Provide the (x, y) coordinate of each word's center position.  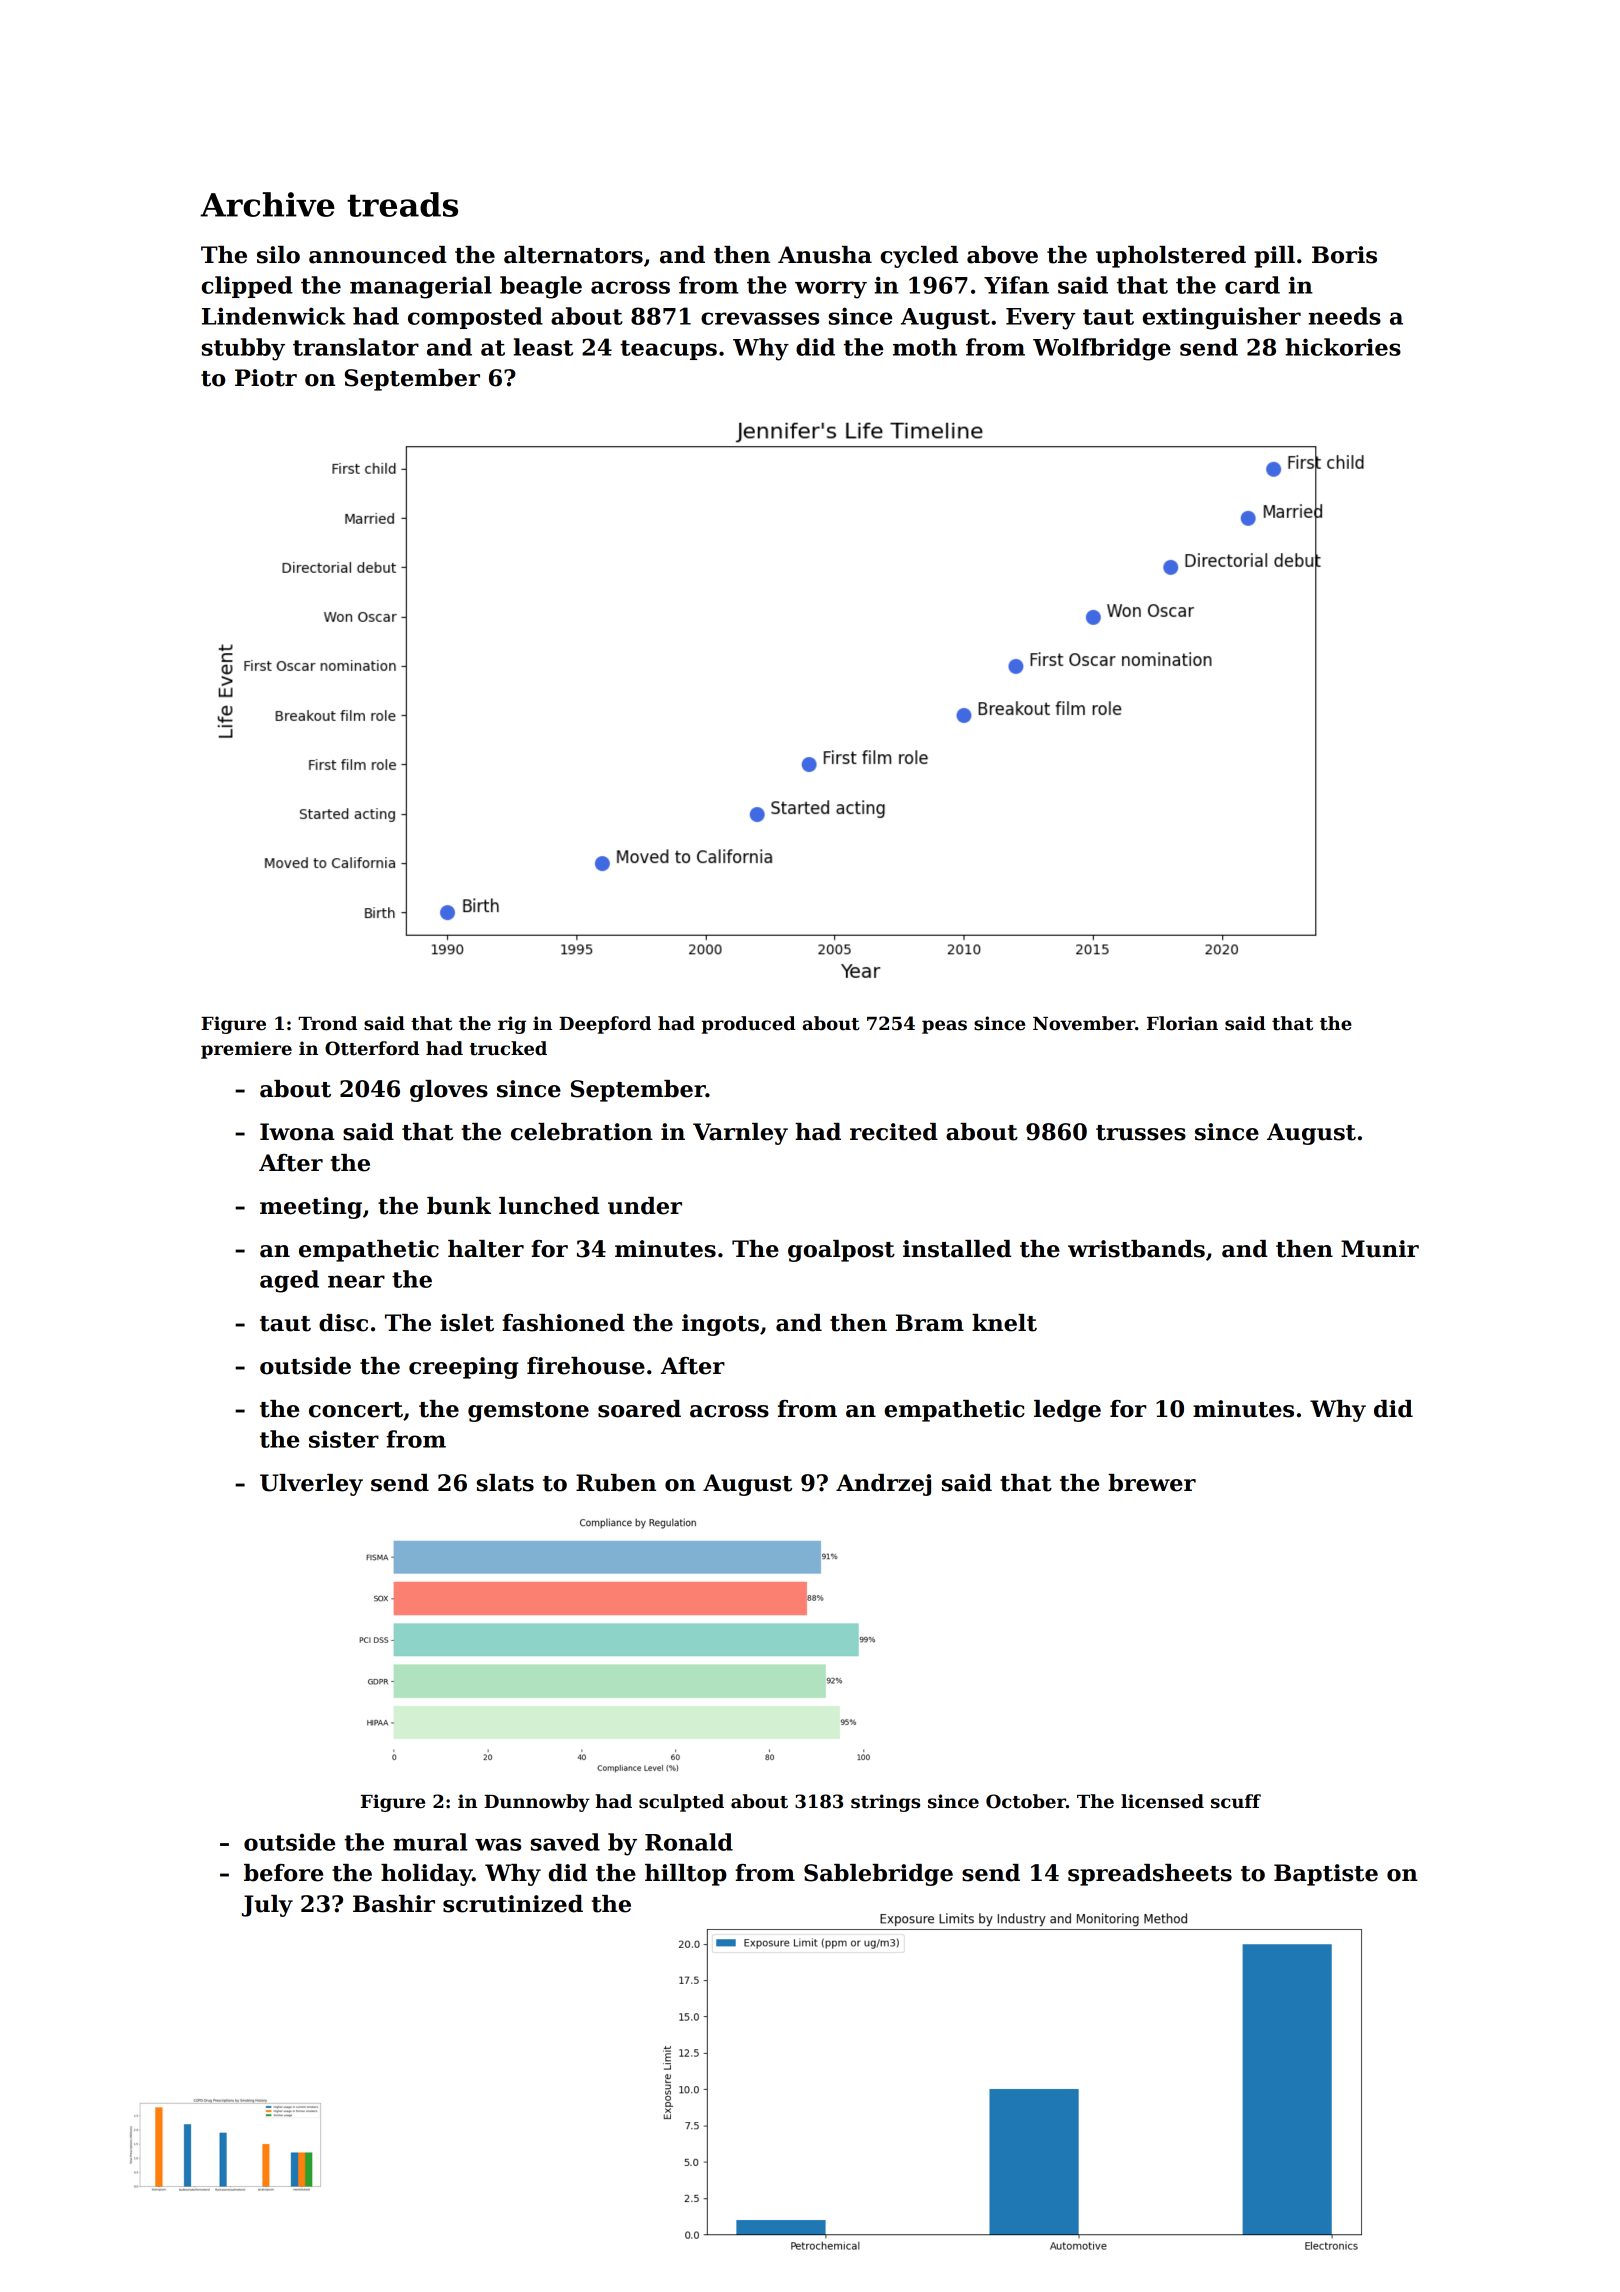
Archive (267, 204)
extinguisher (1221, 318)
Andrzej (883, 1485)
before (283, 1873)
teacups (668, 350)
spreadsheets (1150, 1875)
